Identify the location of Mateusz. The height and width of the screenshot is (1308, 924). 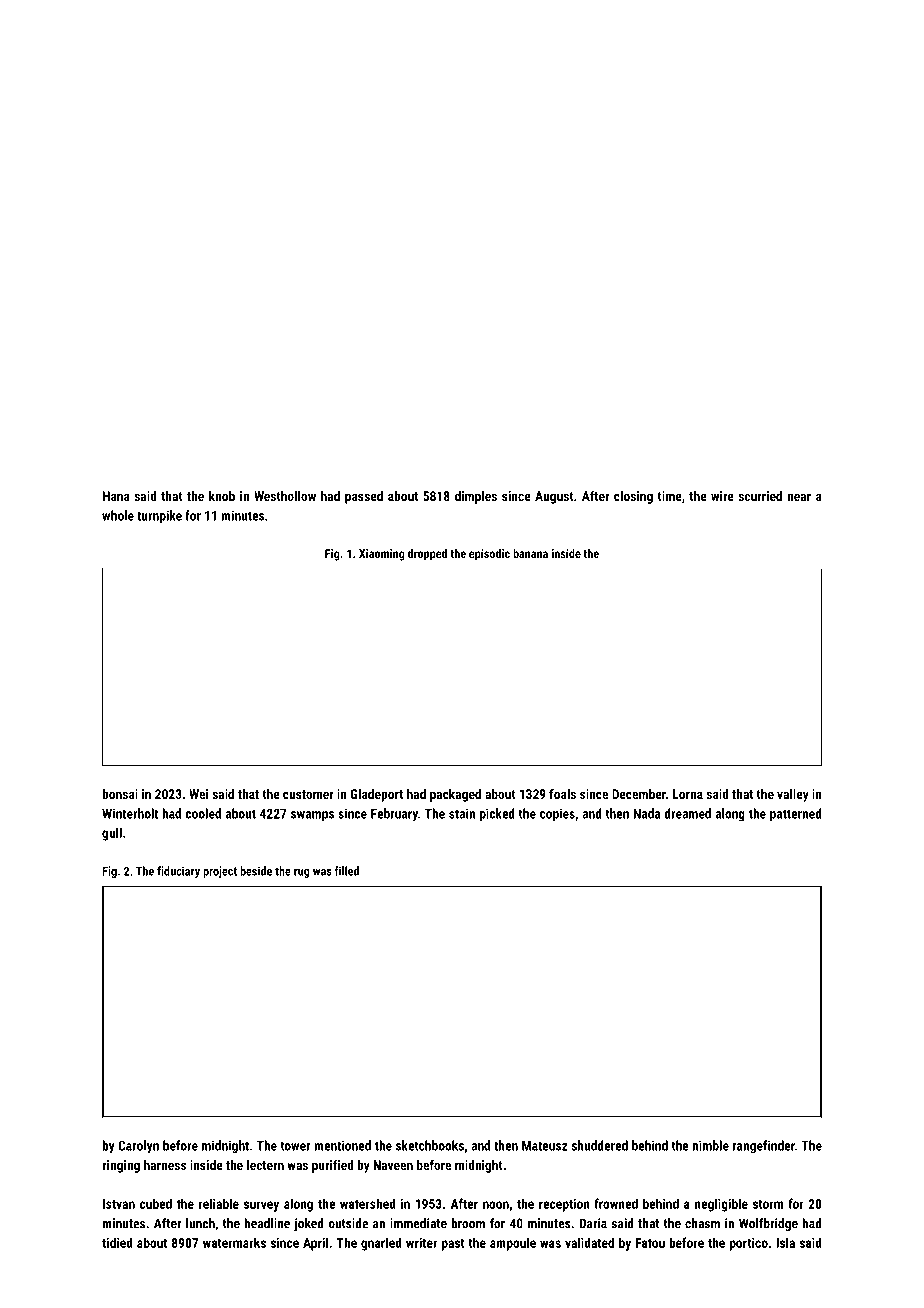
(545, 1145).
